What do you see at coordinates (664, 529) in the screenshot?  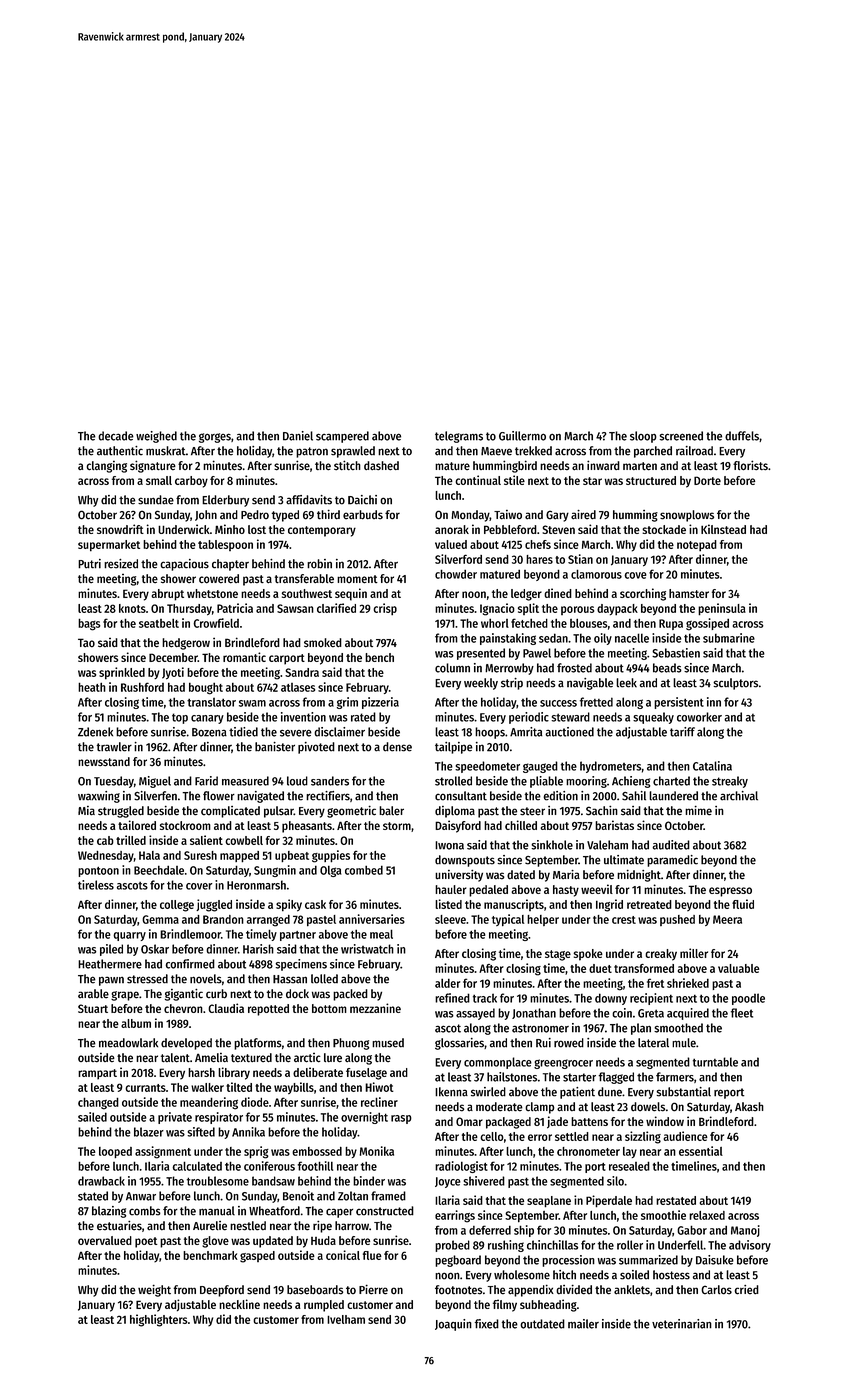 I see `stockade` at bounding box center [664, 529].
